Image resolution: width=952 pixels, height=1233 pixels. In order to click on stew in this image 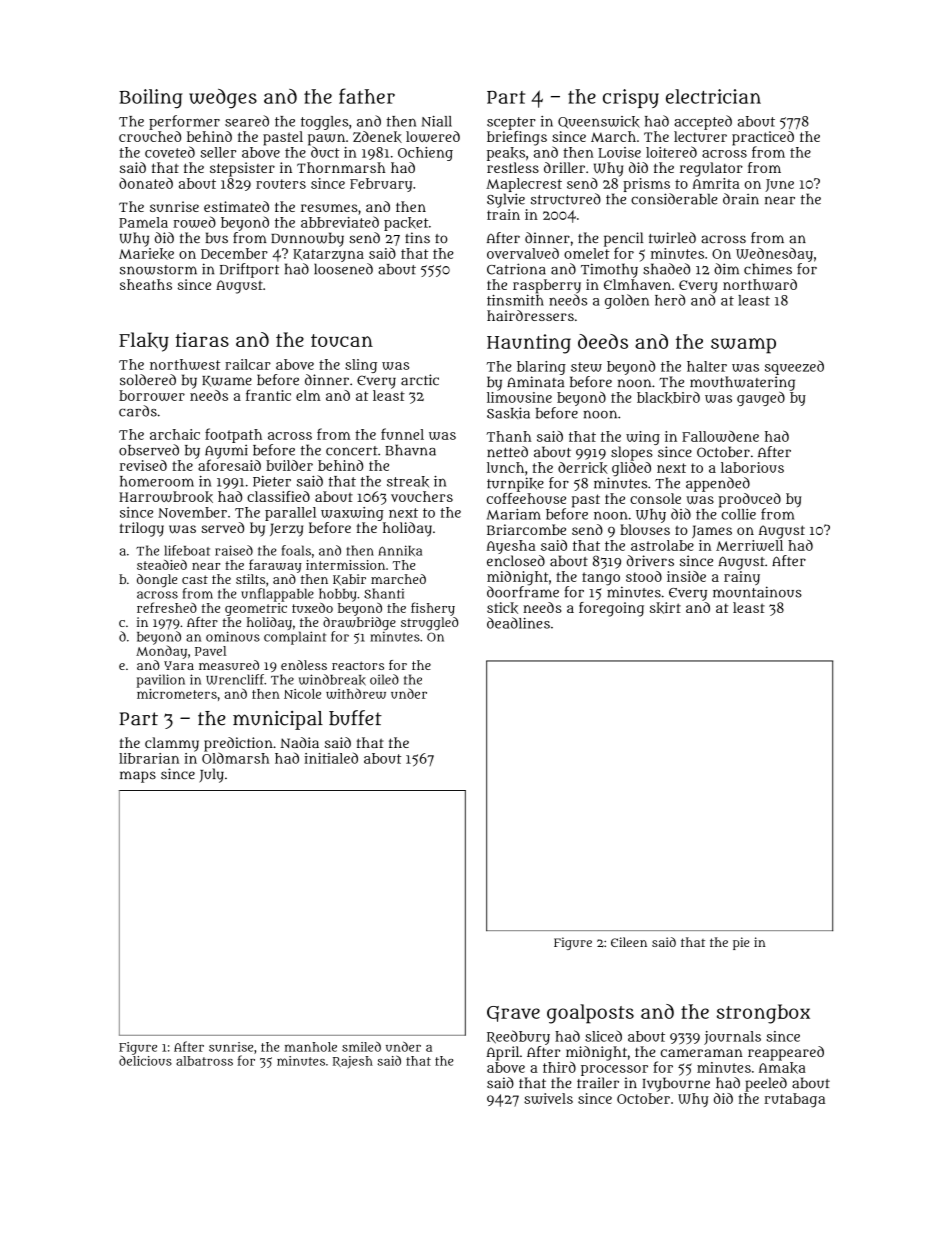, I will do `click(586, 367)`.
